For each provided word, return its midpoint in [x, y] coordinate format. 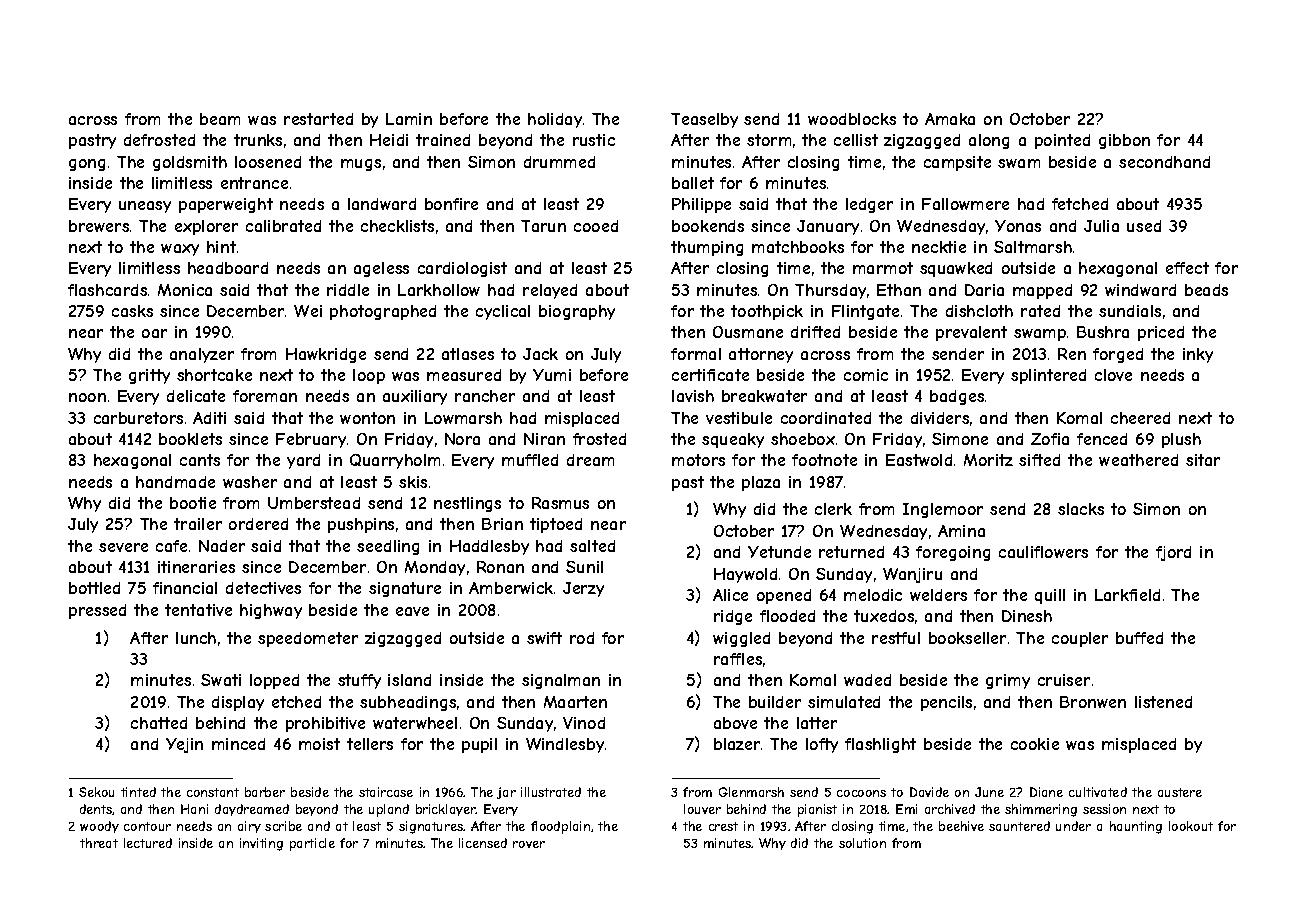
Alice [730, 595]
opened [784, 596]
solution [862, 843]
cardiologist [462, 269]
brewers [99, 226]
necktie [939, 247]
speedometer [308, 639]
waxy [180, 250]
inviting [261, 844]
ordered [258, 524]
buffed [1139, 638]
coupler [1080, 639]
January [828, 227]
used [1144, 226]
